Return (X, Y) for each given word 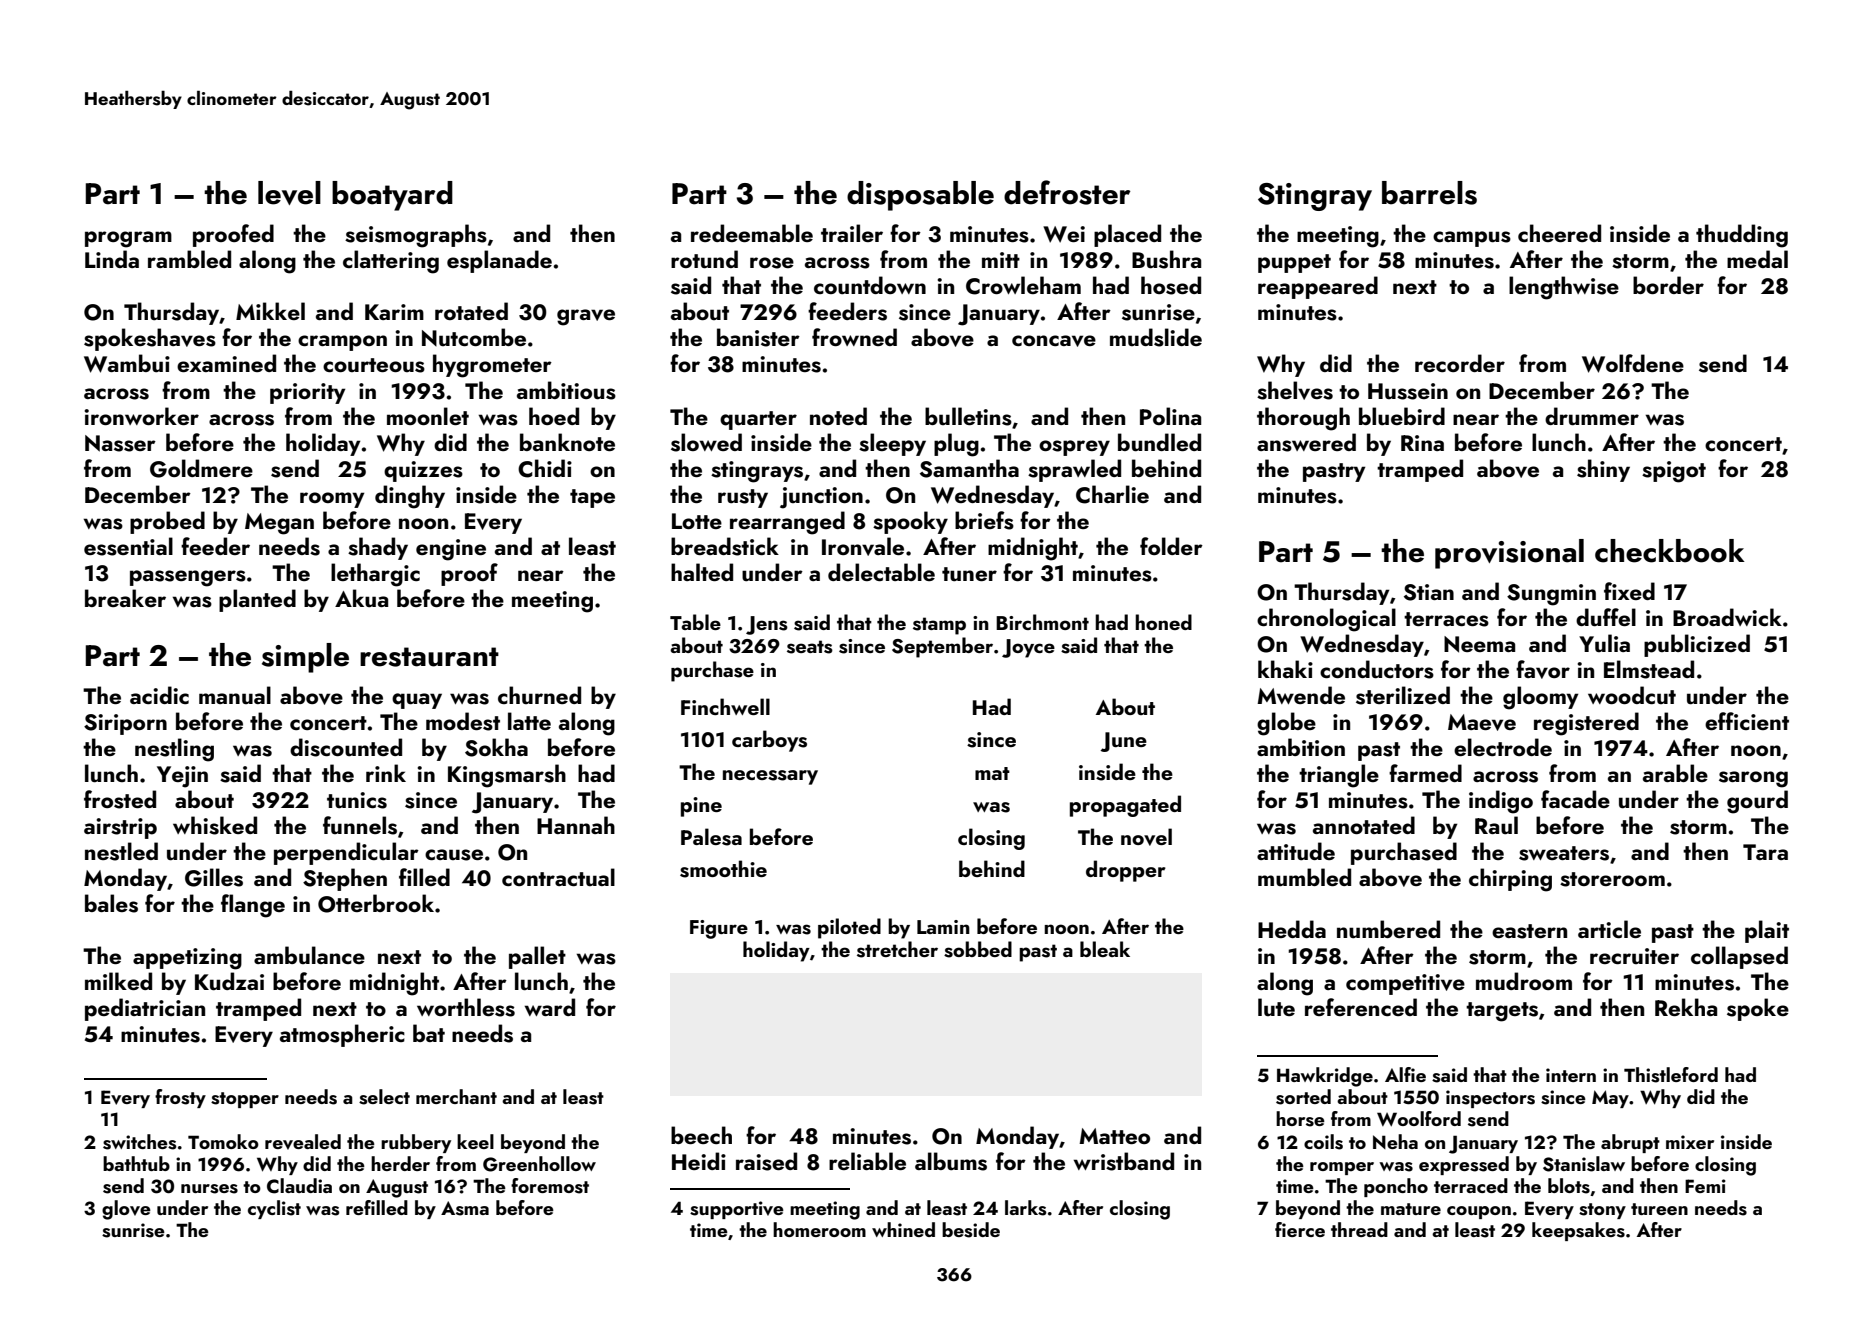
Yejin (182, 777)
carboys (769, 741)
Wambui (127, 363)
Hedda (1292, 929)
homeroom (819, 1229)
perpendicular (346, 853)
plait (1767, 931)
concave (1054, 341)
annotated (1364, 825)
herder (400, 1163)
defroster (1067, 192)
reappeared (1318, 287)
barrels (1429, 193)
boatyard (392, 196)
